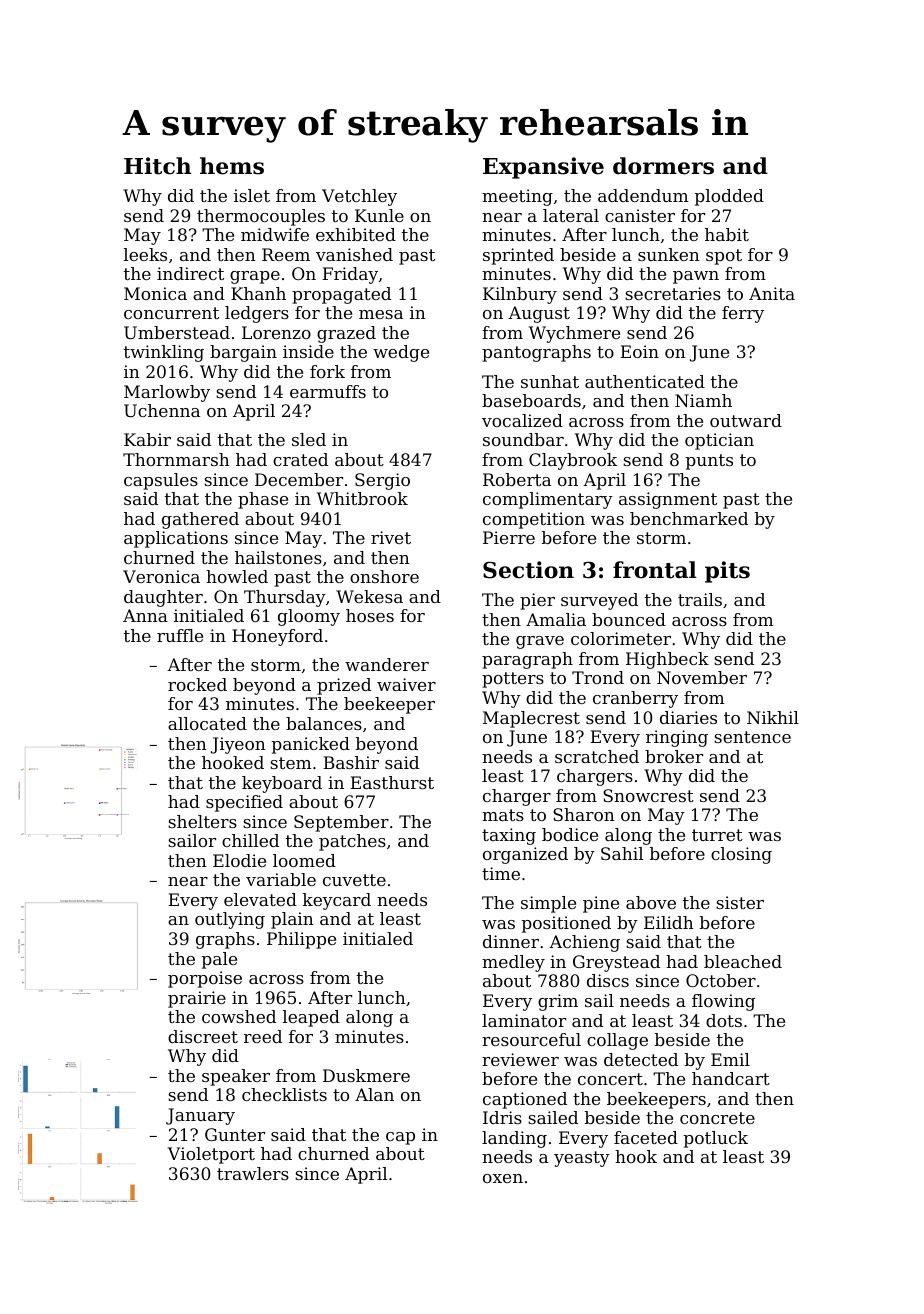  Describe the element at coordinates (255, 277) in the screenshot. I see `grape` at that location.
